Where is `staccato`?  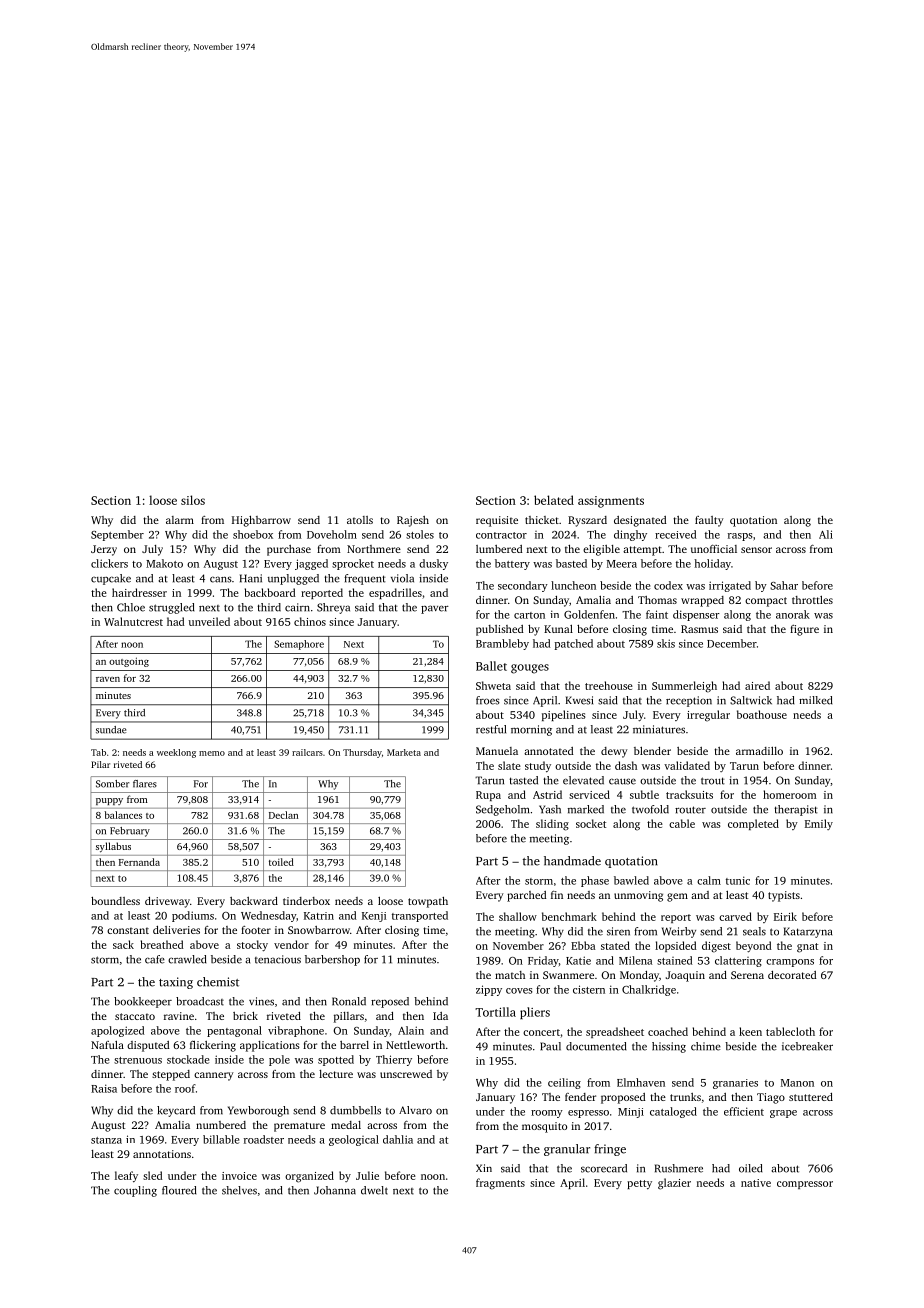
staccato is located at coordinates (135, 1016).
